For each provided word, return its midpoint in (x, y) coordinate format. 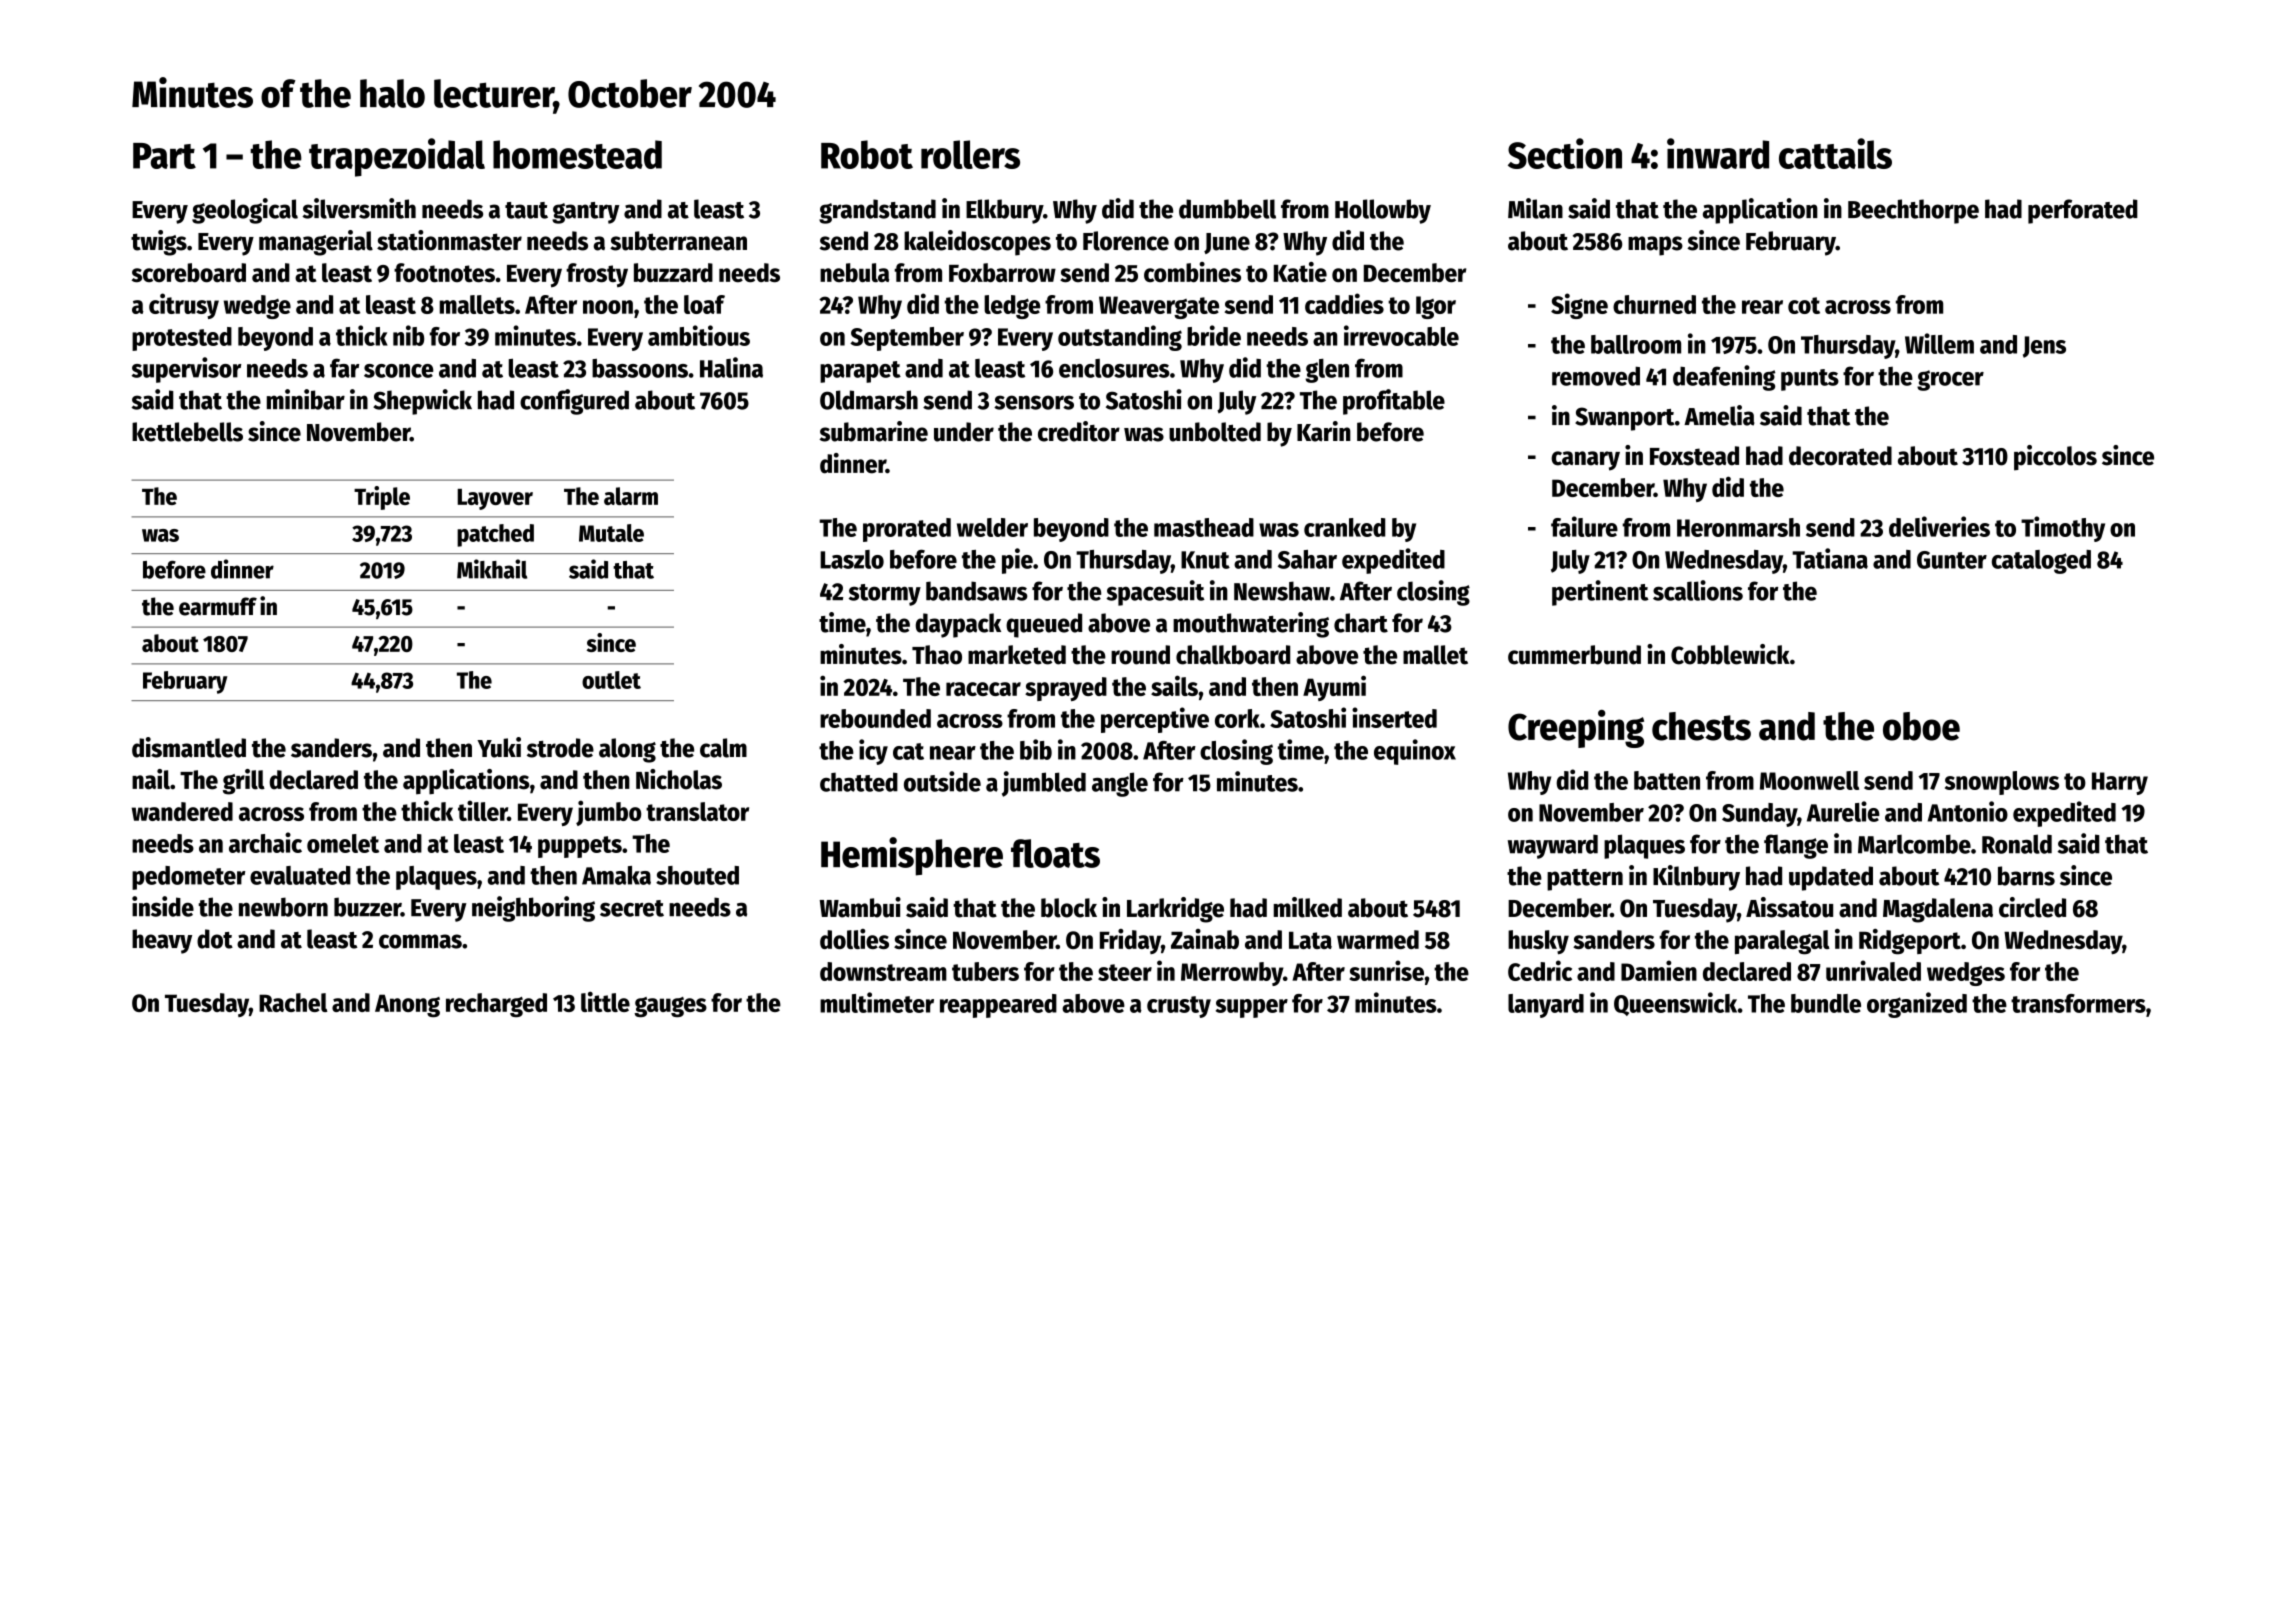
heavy (162, 941)
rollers (970, 154)
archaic (265, 842)
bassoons (640, 368)
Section (1565, 153)
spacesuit (1155, 593)
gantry (586, 213)
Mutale (611, 533)
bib (1036, 749)
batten (1667, 780)
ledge (1012, 307)
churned (1654, 304)
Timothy (2063, 529)
